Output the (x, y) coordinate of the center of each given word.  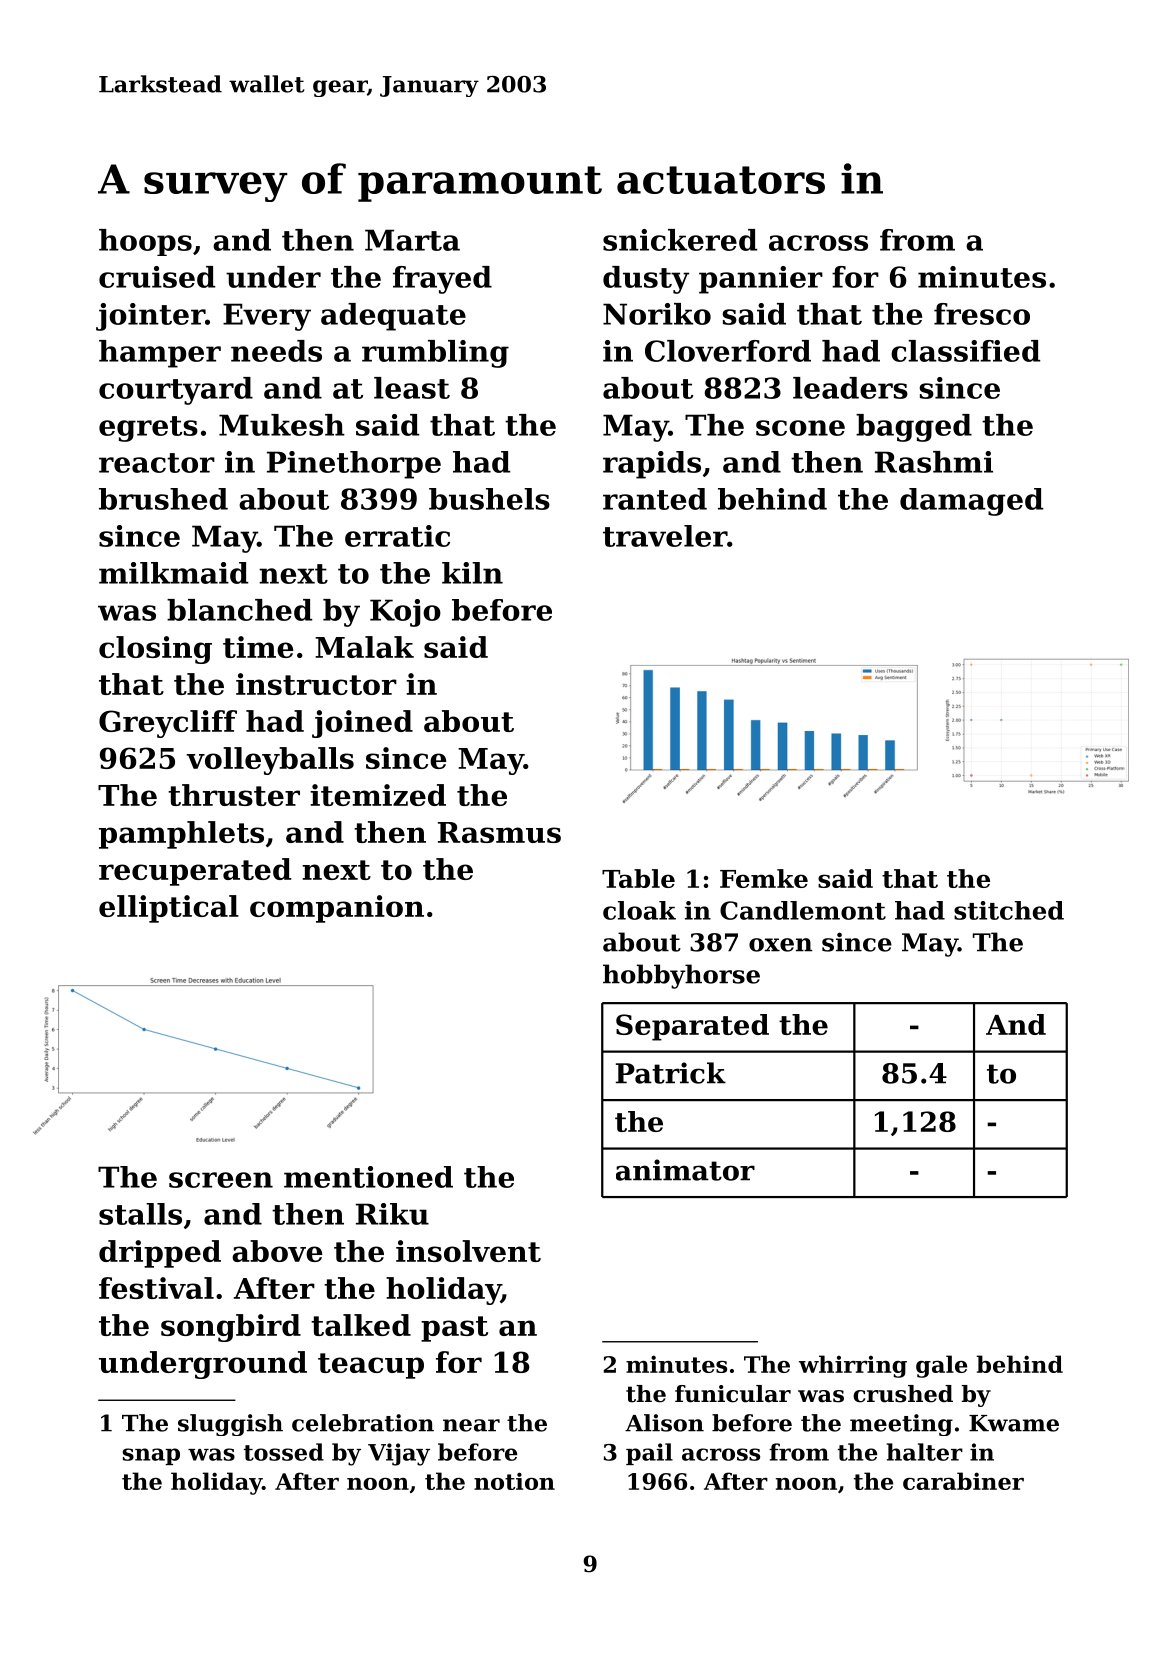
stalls (140, 1214)
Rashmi (934, 462)
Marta (412, 240)
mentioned (368, 1177)
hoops (145, 242)
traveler (665, 536)
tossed (284, 1452)
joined (362, 724)
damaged (971, 502)
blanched (239, 610)
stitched (1009, 910)
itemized (378, 795)
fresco (982, 314)
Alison (664, 1423)
